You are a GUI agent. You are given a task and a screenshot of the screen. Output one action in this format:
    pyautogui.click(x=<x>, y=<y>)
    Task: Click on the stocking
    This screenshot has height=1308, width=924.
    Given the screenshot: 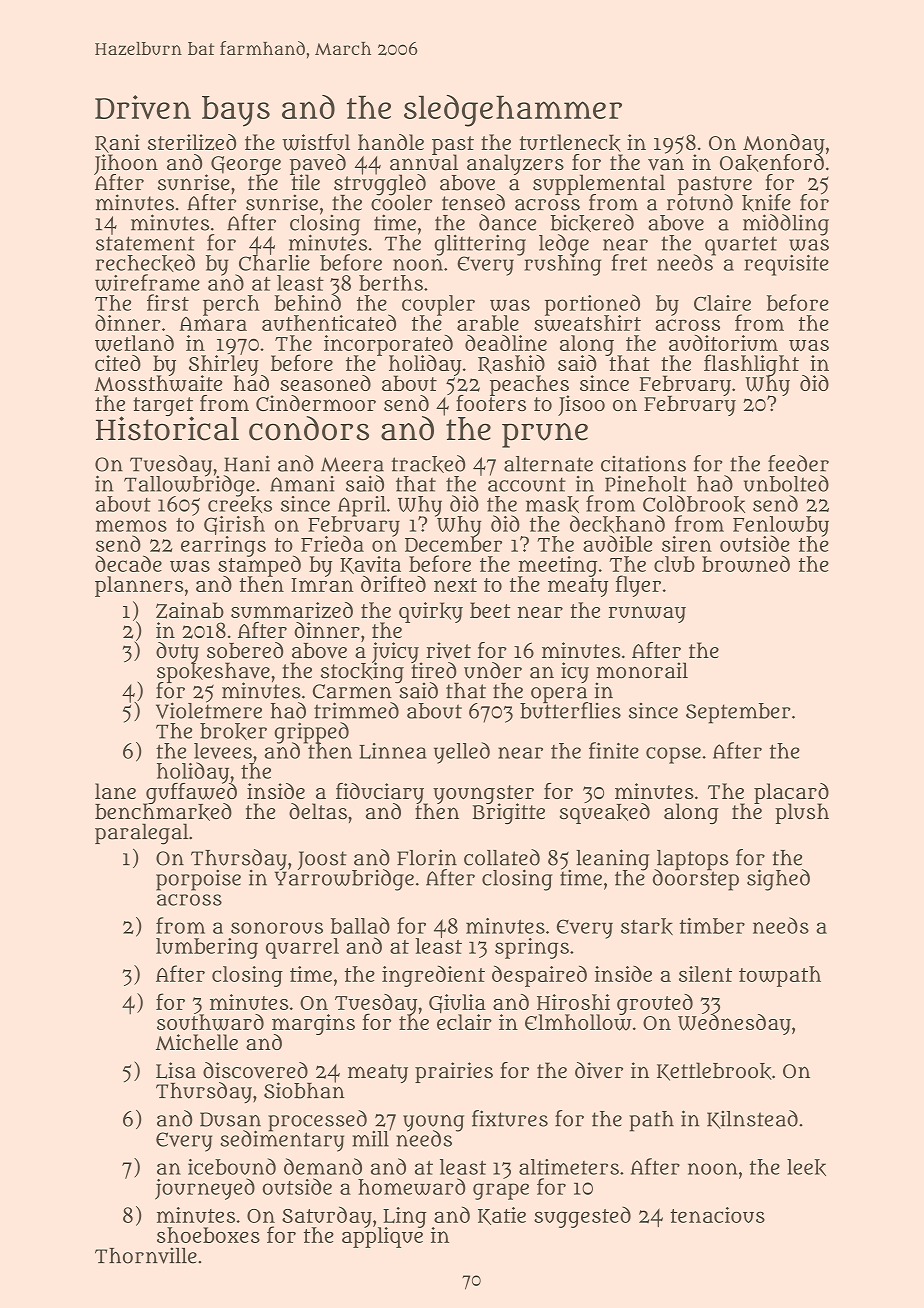 What is the action you would take?
    pyautogui.click(x=362, y=673)
